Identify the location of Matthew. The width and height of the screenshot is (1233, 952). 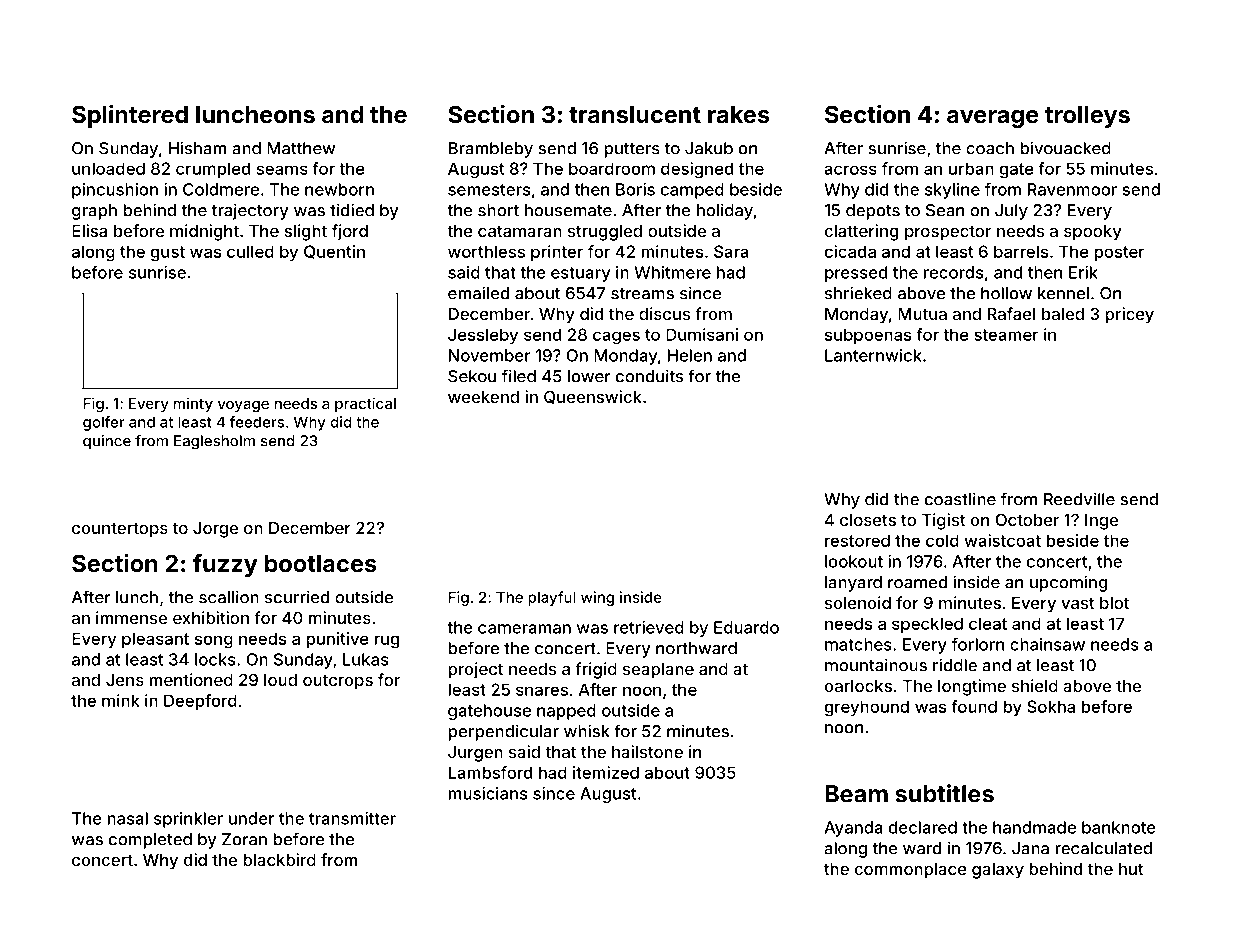
(301, 148).
